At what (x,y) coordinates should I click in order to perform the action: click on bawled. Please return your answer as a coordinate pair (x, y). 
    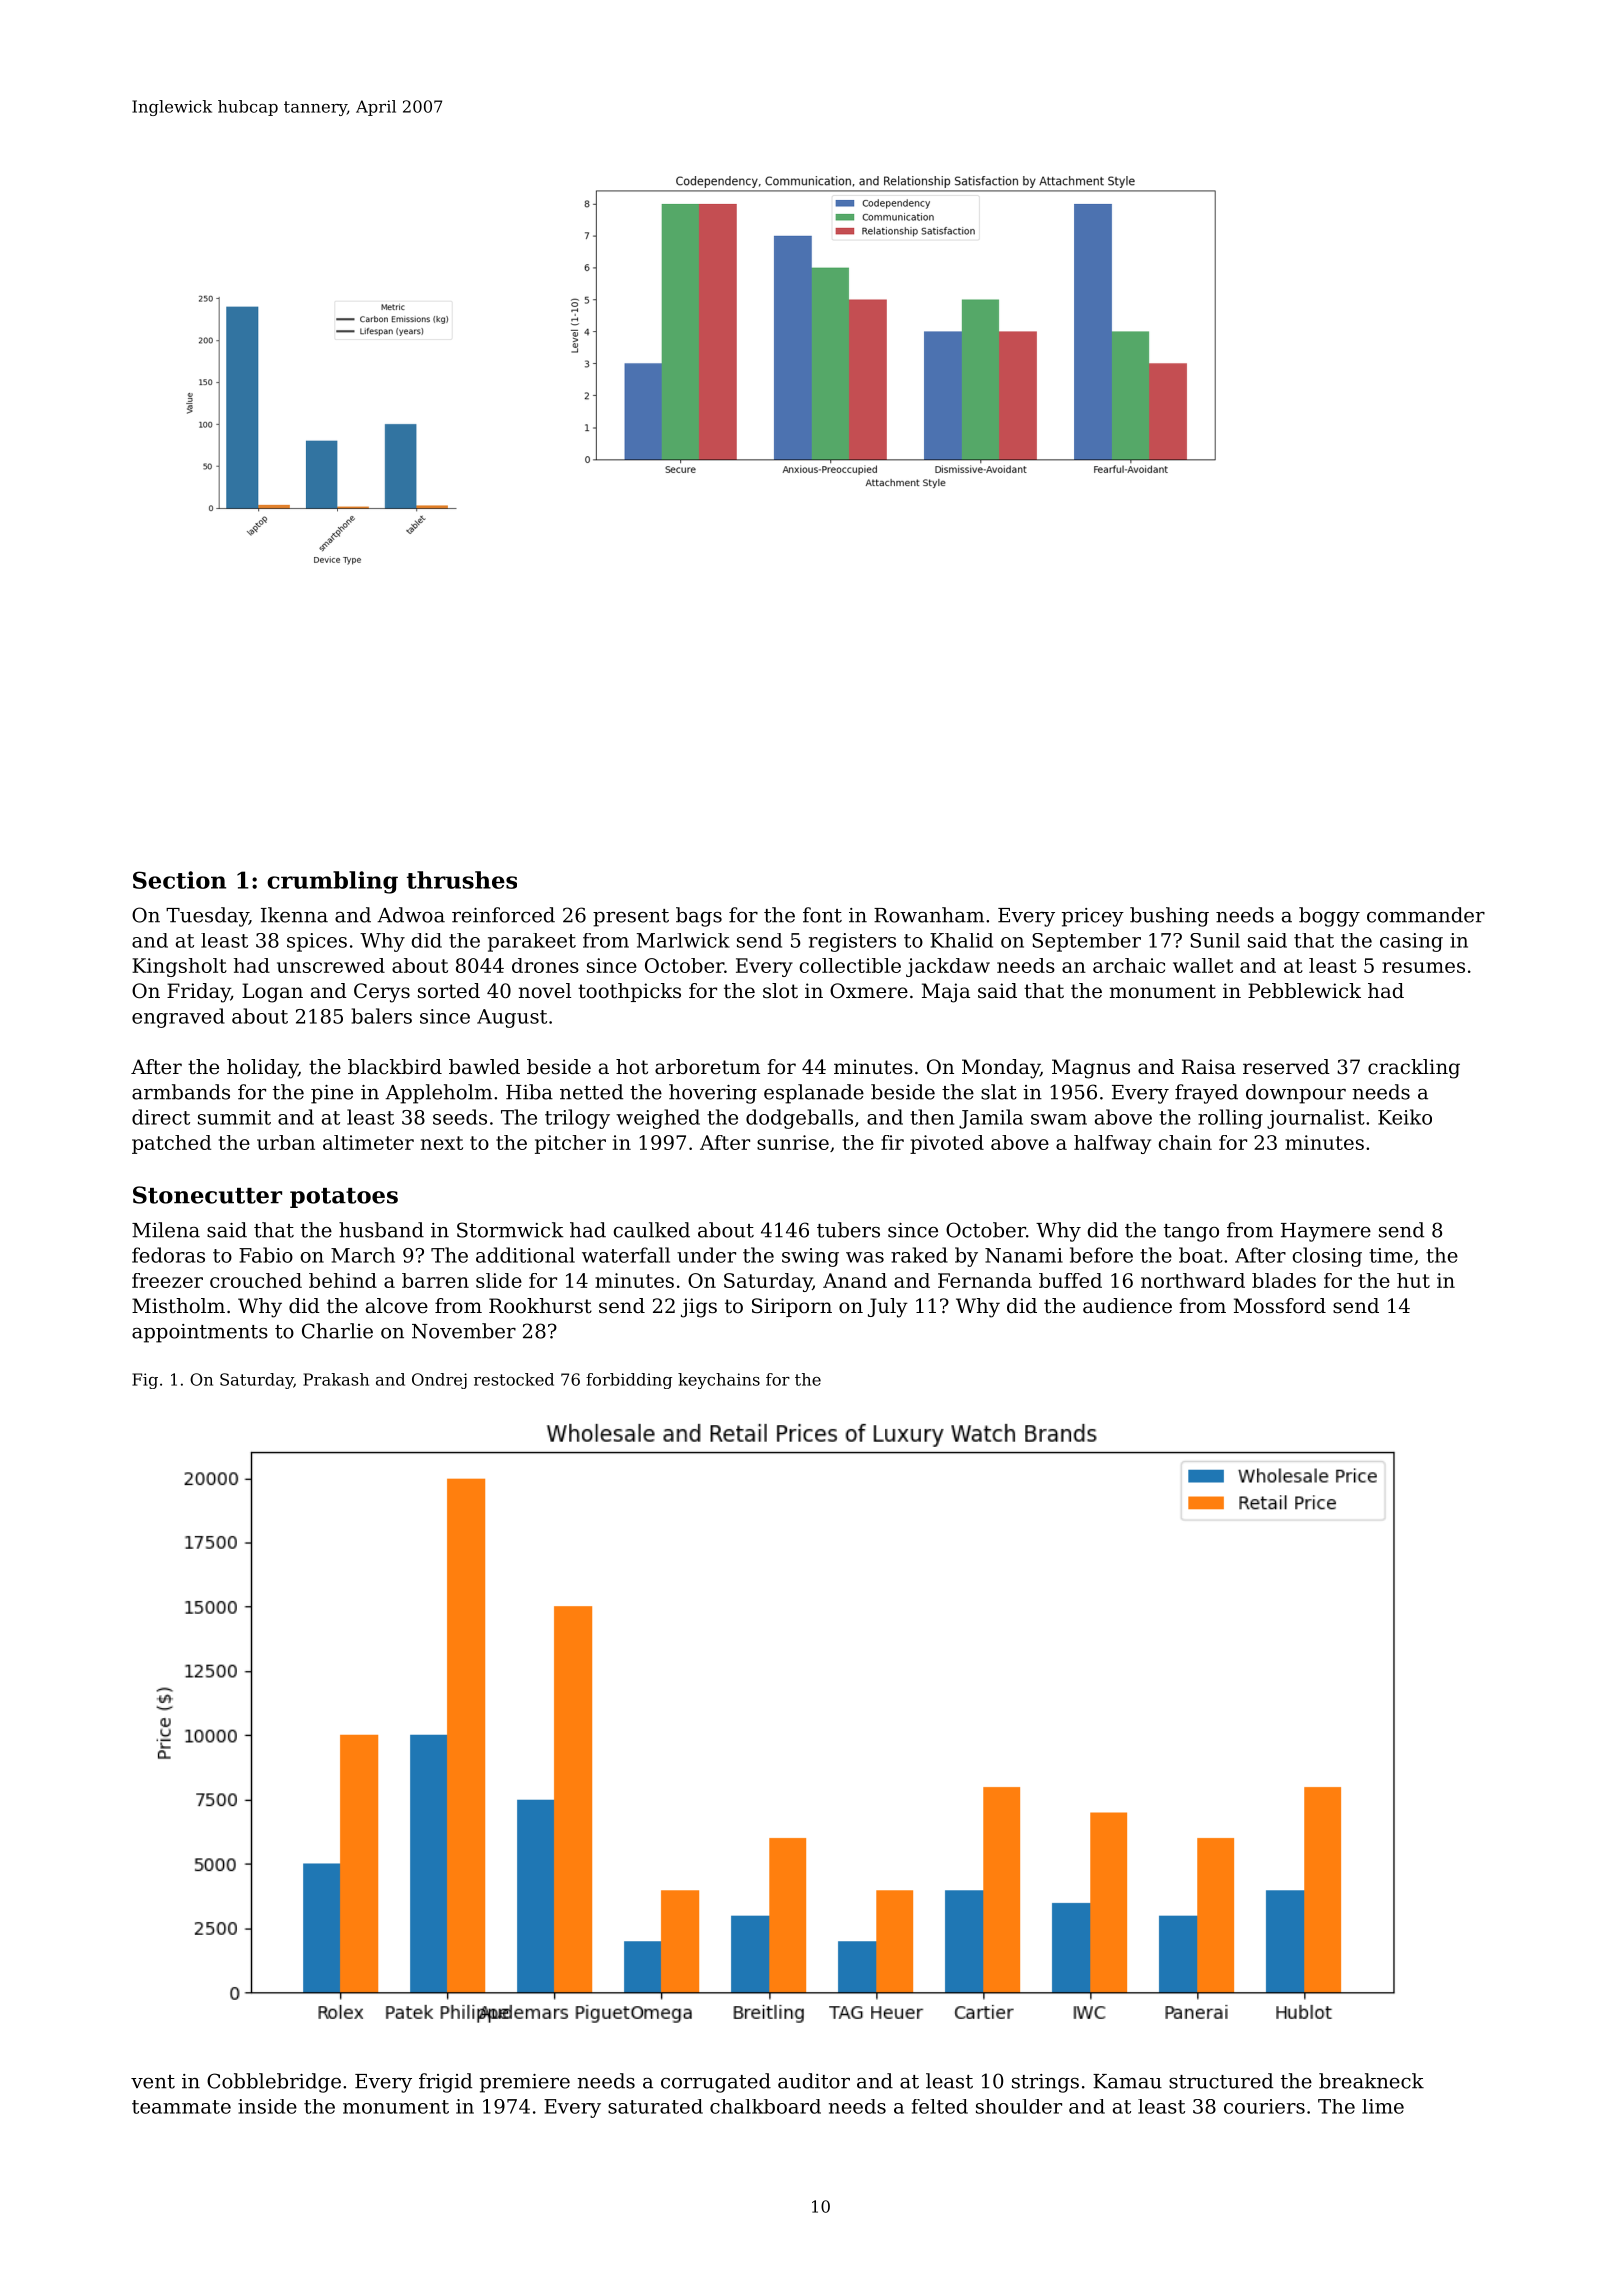
    Looking at the image, I should click on (484, 1066).
